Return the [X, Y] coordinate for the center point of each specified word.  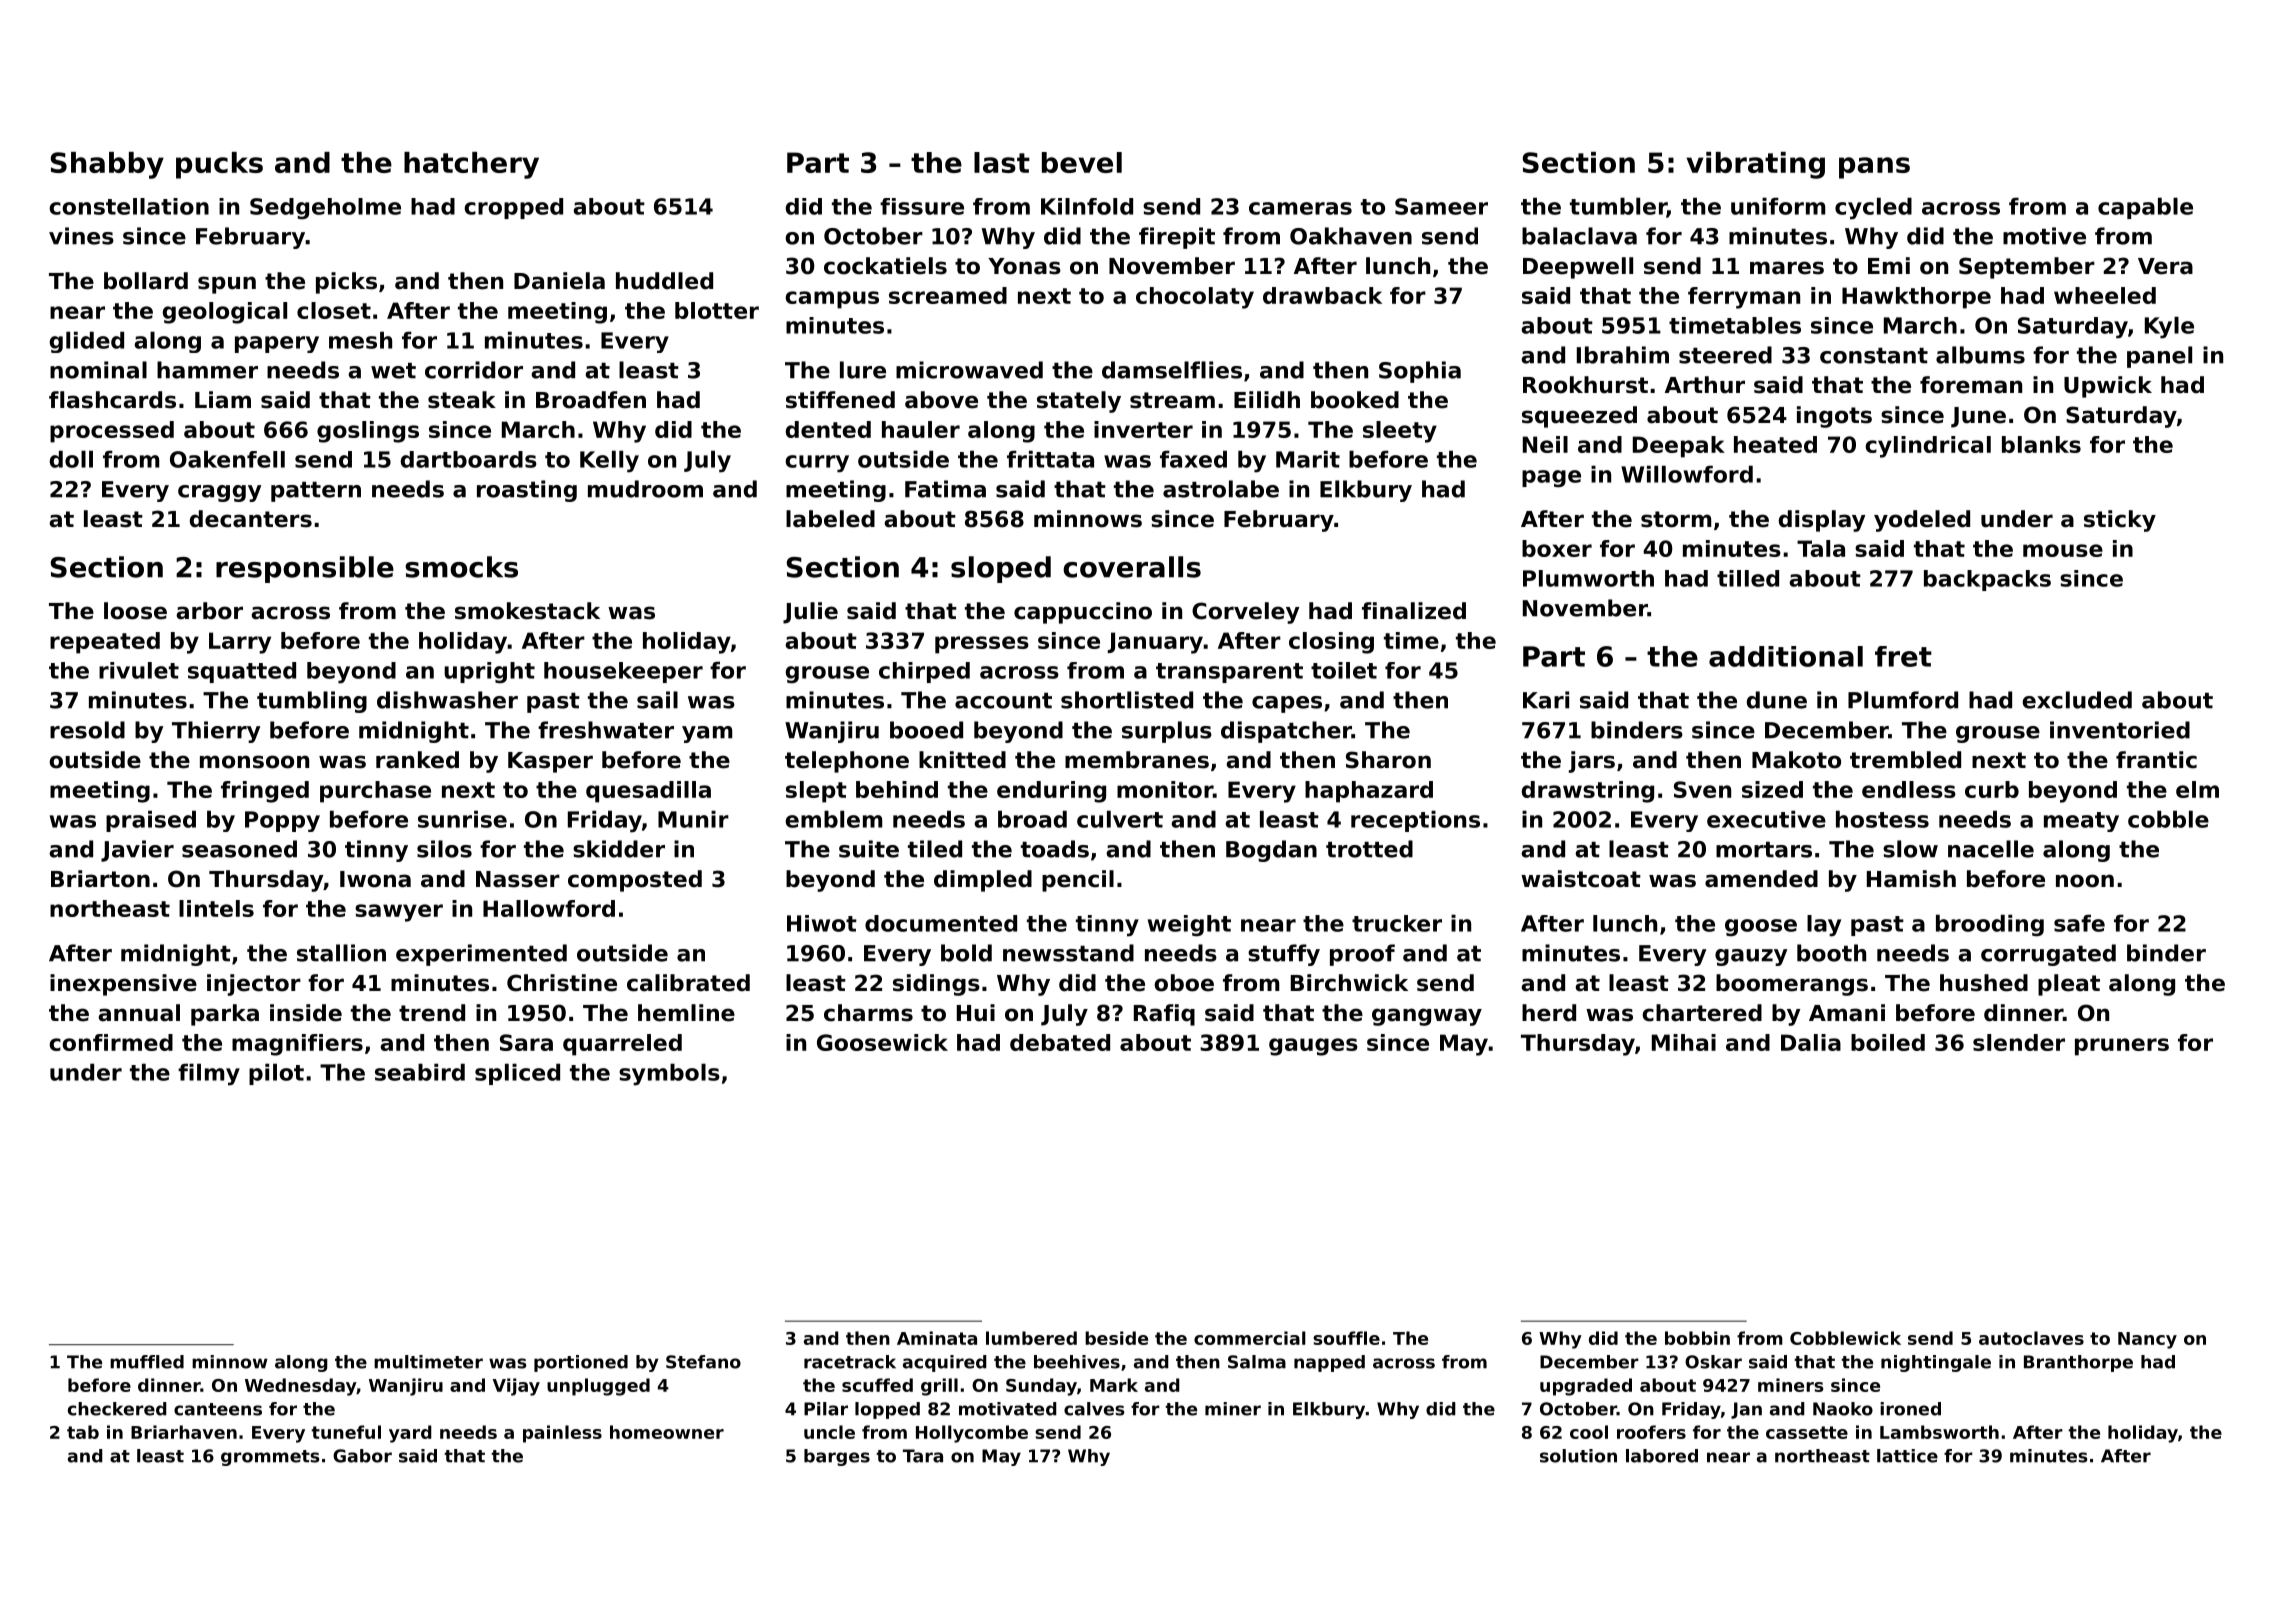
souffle [1346, 1338]
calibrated [688, 983]
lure [863, 370]
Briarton [100, 879]
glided [87, 342]
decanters [251, 519]
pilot [276, 1074]
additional [1786, 656]
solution [1578, 1456]
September [2027, 268]
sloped [1001, 569]
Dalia [1811, 1042]
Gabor [362, 1456]
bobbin [1697, 1338]
